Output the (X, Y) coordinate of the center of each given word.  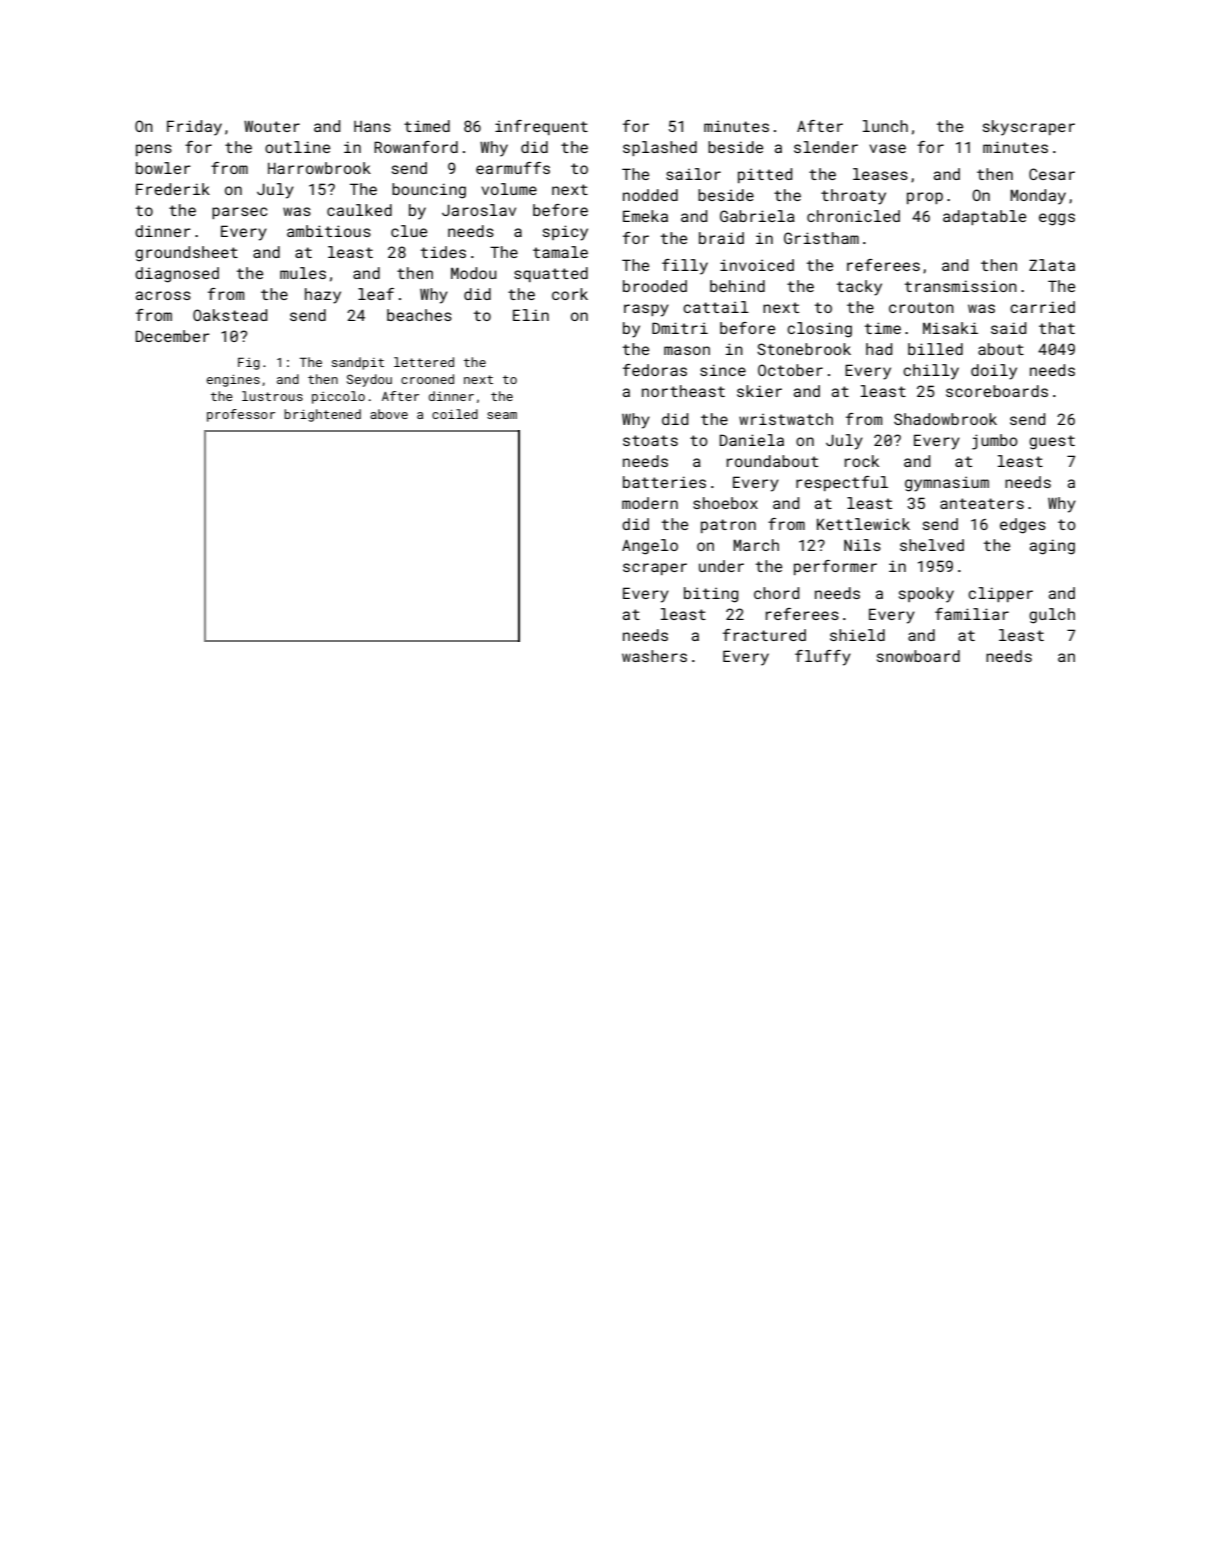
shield (857, 635)
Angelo (650, 547)
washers (654, 656)
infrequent (541, 127)
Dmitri (680, 328)
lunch (885, 126)
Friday (194, 128)
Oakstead (230, 315)
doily (994, 372)
